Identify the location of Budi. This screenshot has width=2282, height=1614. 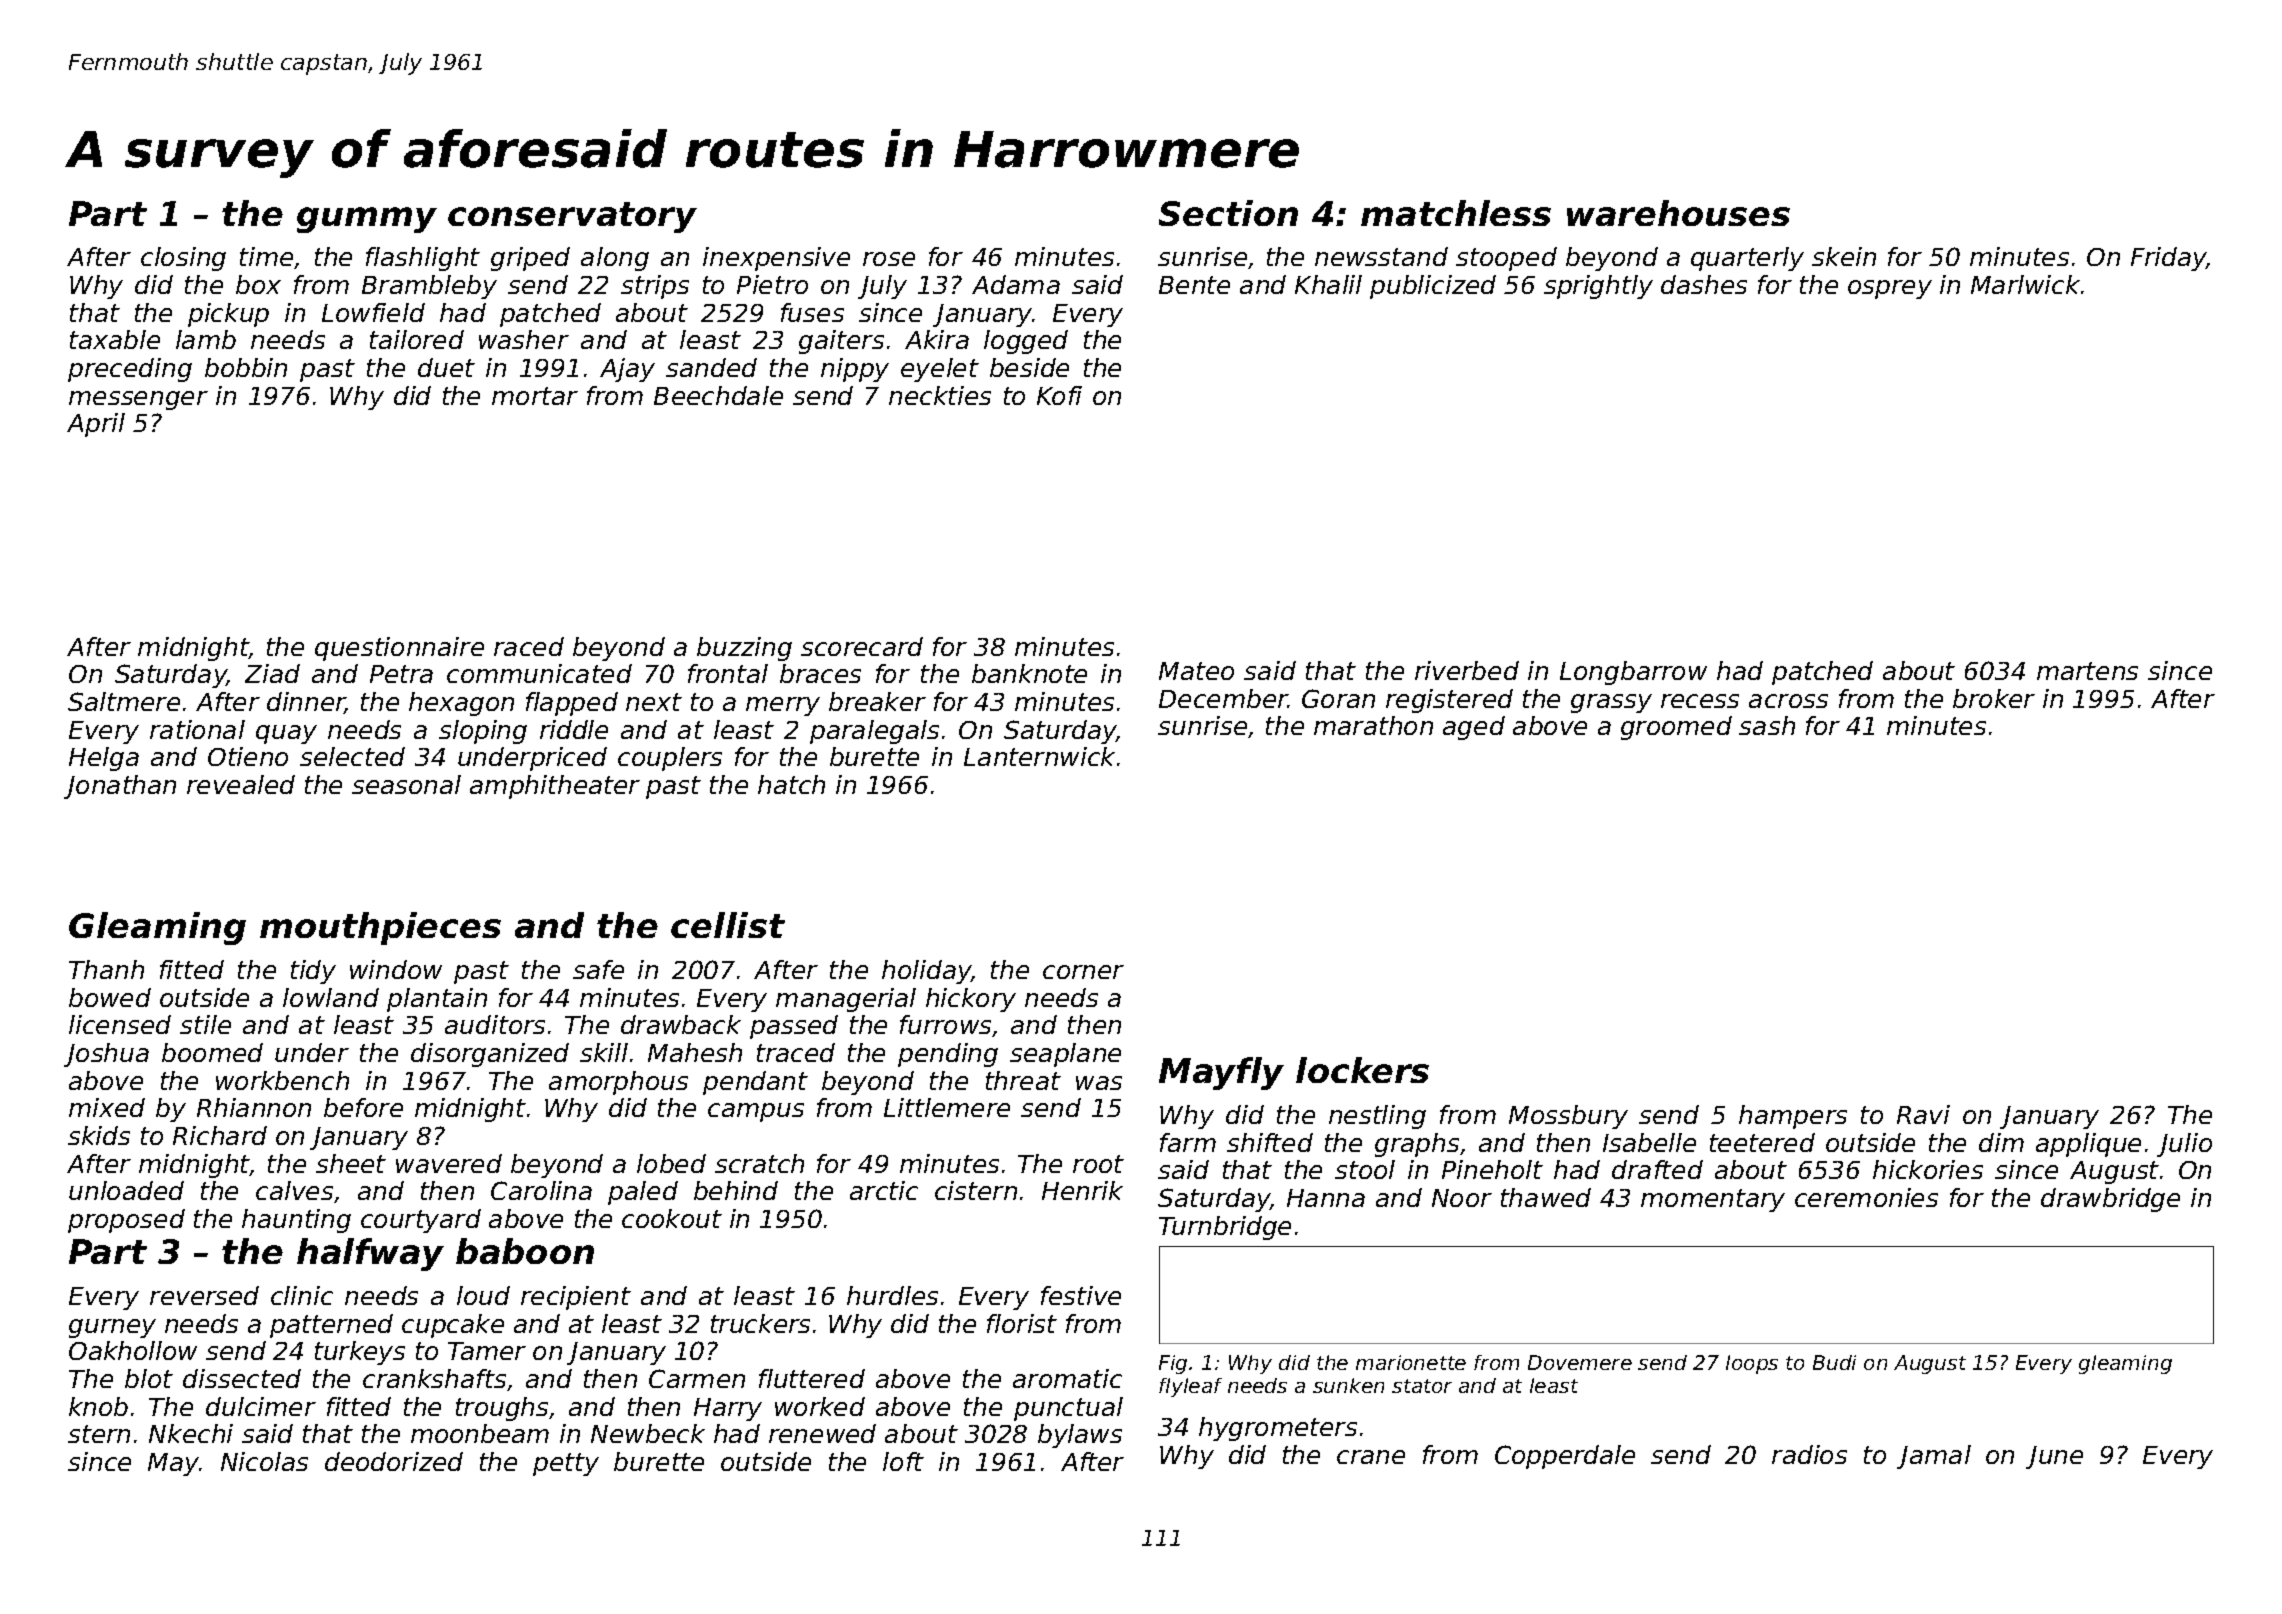
(1834, 1362).
